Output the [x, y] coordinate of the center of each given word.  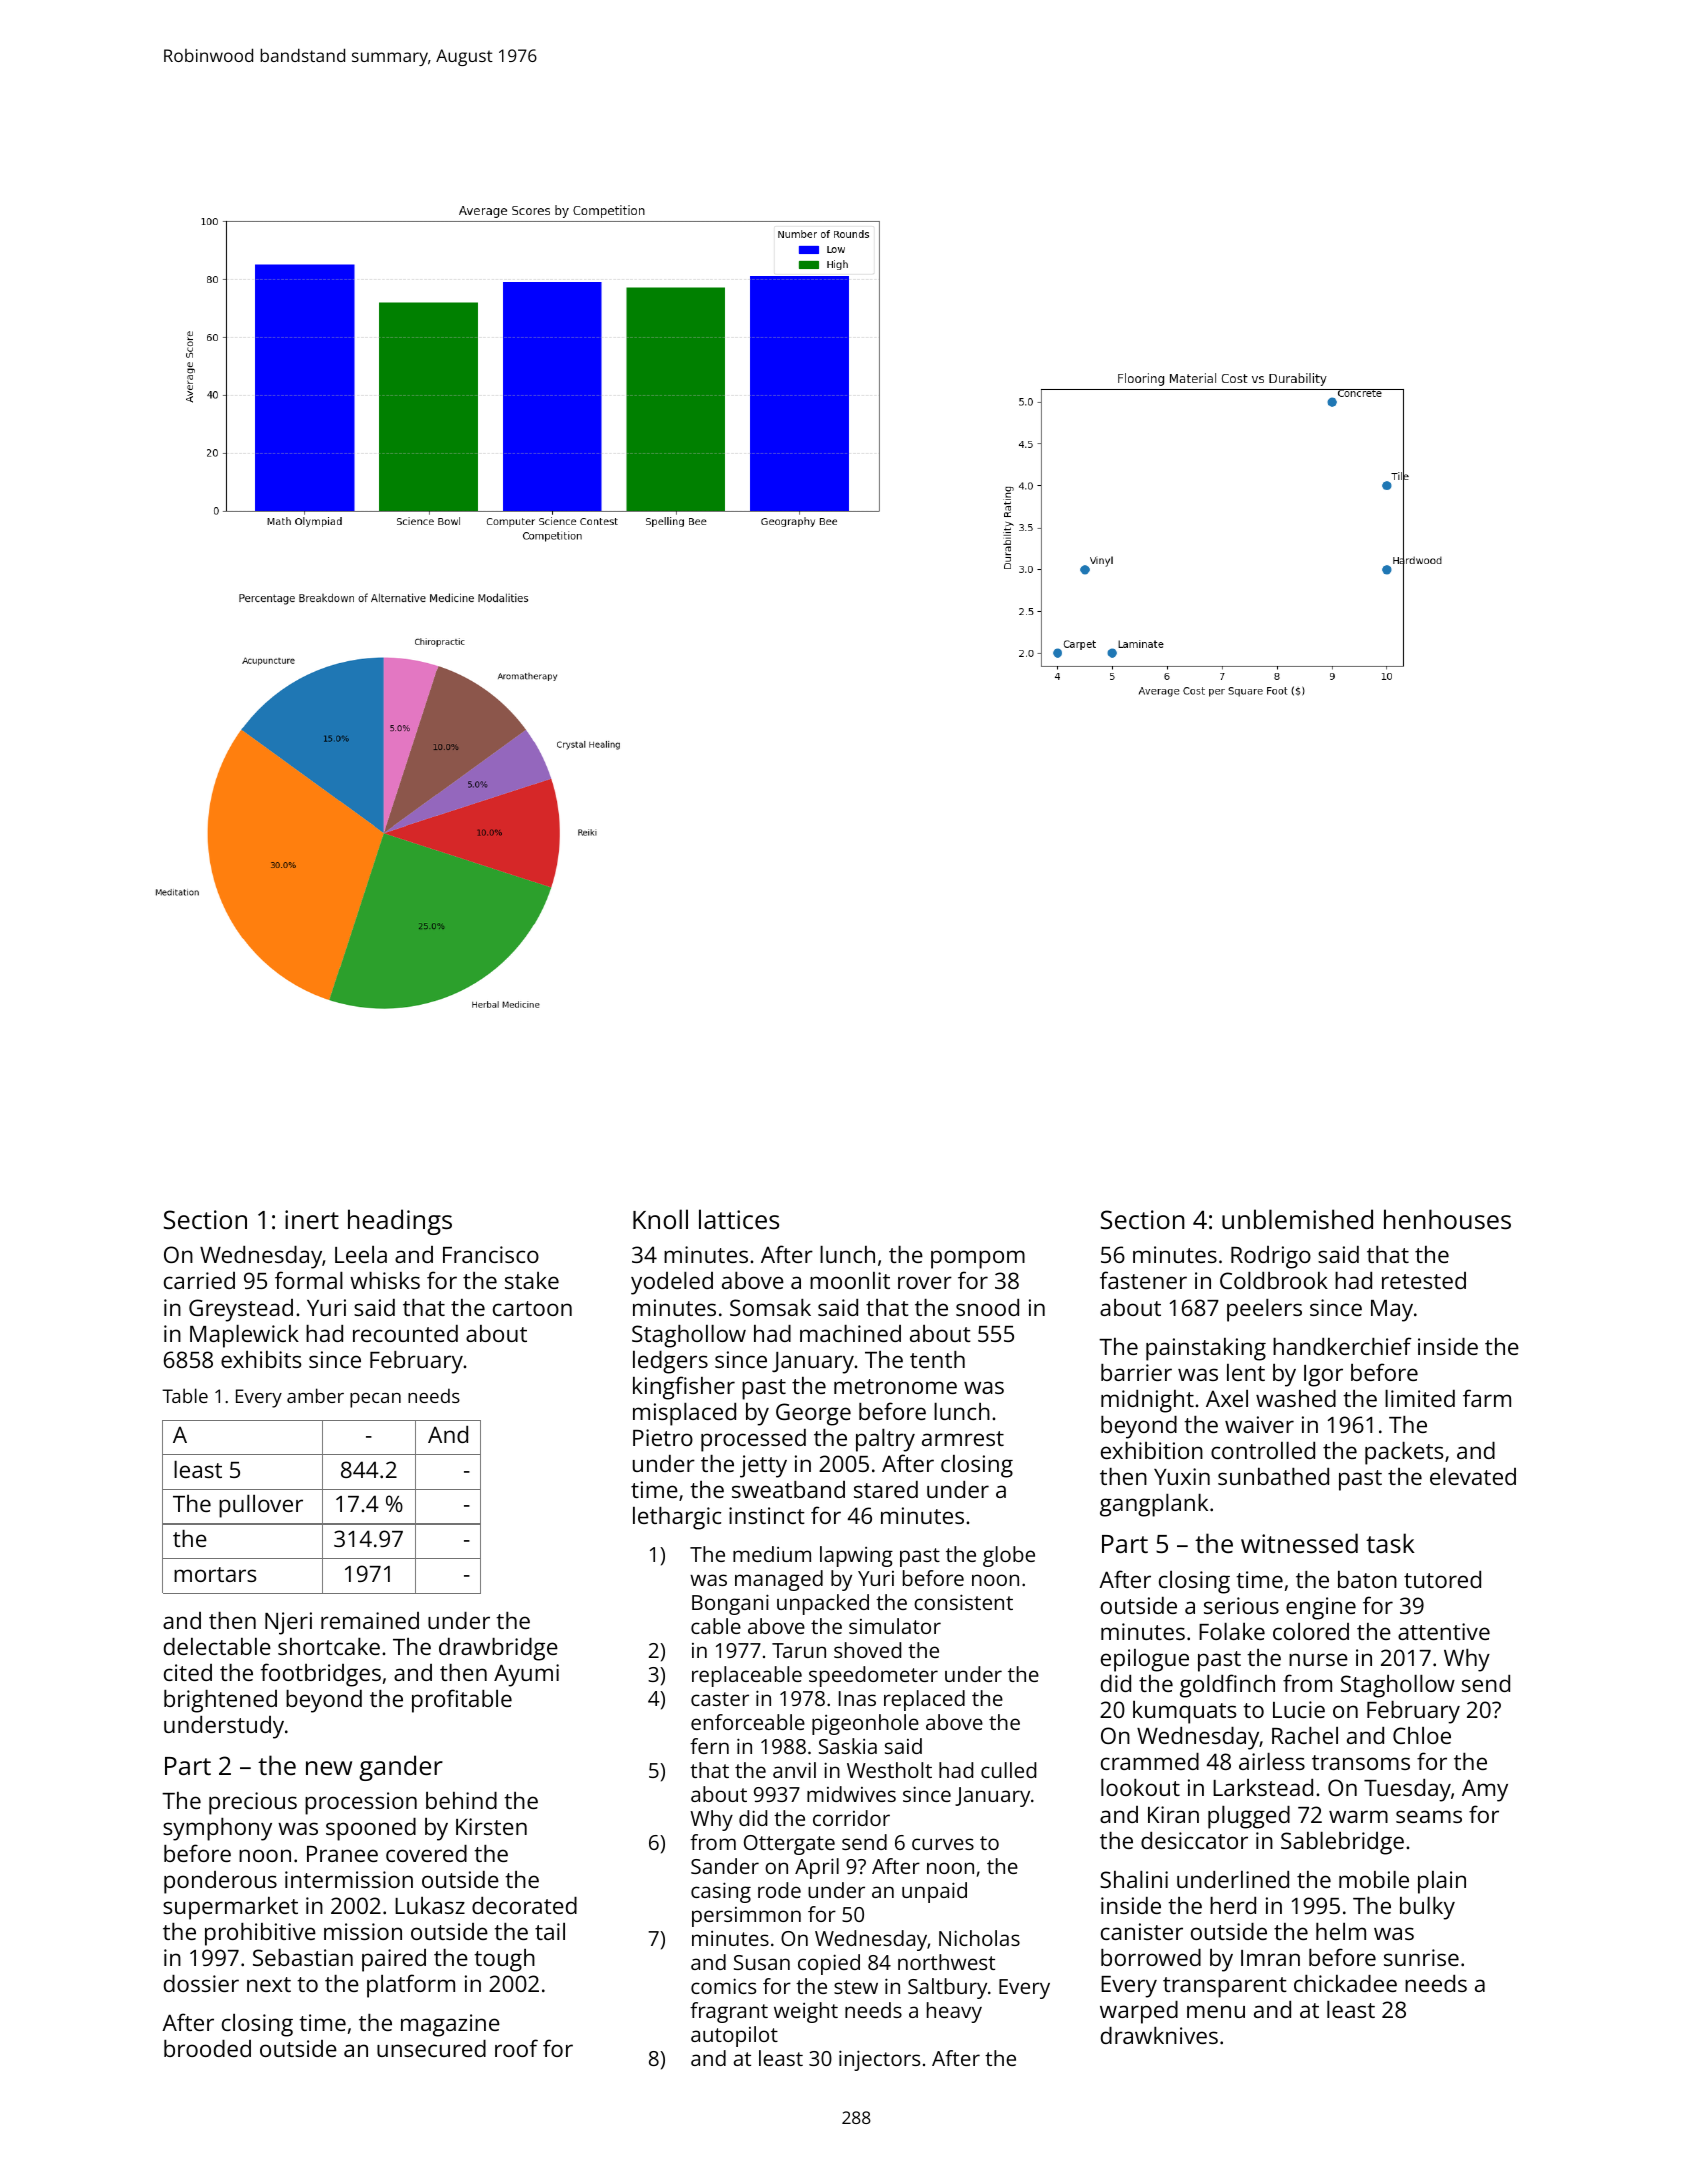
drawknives [1159, 2035]
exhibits [261, 1359]
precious [253, 1803]
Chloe [1422, 1735]
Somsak [770, 1307]
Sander [725, 1866]
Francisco [491, 1254]
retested [1424, 1280]
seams [1429, 1816]
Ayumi [526, 1675]
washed [1296, 1398]
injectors [879, 2060]
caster [720, 1699]
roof [516, 2048]
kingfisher [684, 1388]
